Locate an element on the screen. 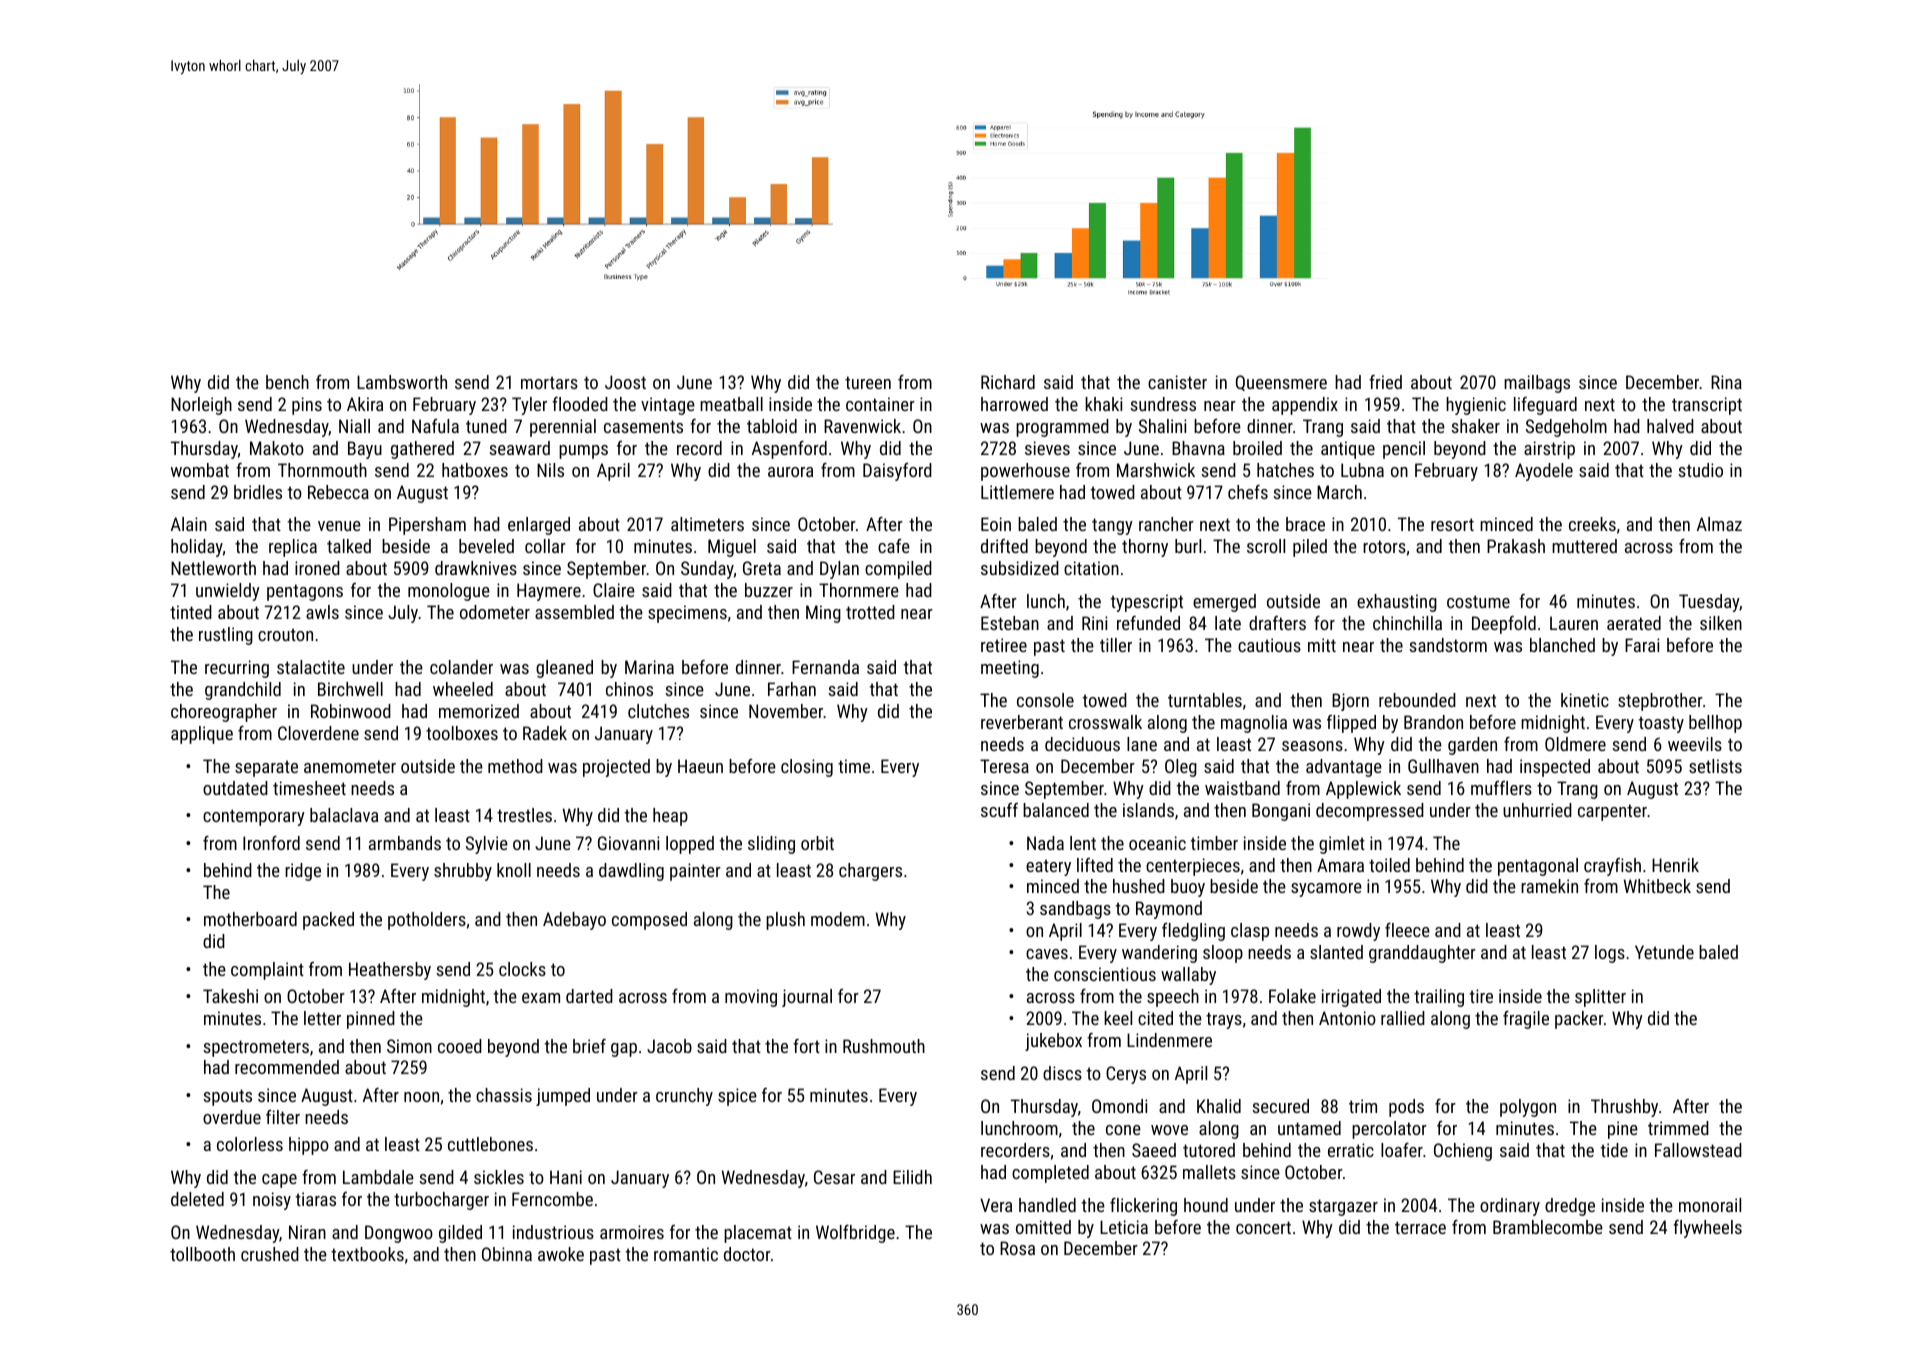  meatball is located at coordinates (731, 404).
